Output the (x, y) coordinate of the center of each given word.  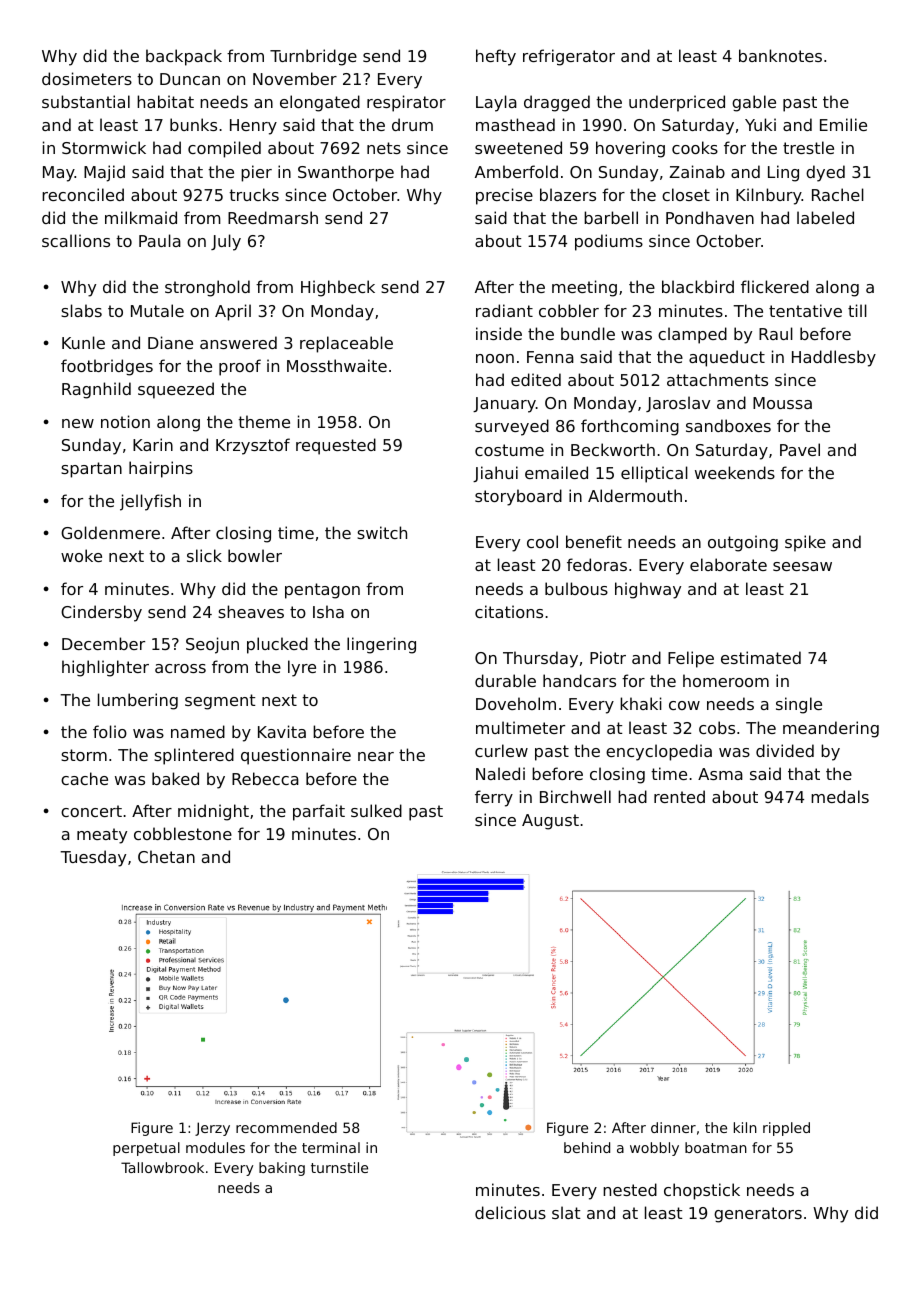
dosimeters (87, 78)
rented (679, 796)
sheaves (251, 611)
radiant (504, 310)
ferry (494, 798)
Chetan (166, 856)
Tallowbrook (162, 1167)
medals (840, 796)
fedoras (597, 564)
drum (412, 124)
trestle (808, 147)
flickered (775, 286)
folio (110, 731)
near (376, 756)
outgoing (743, 543)
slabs (81, 310)
